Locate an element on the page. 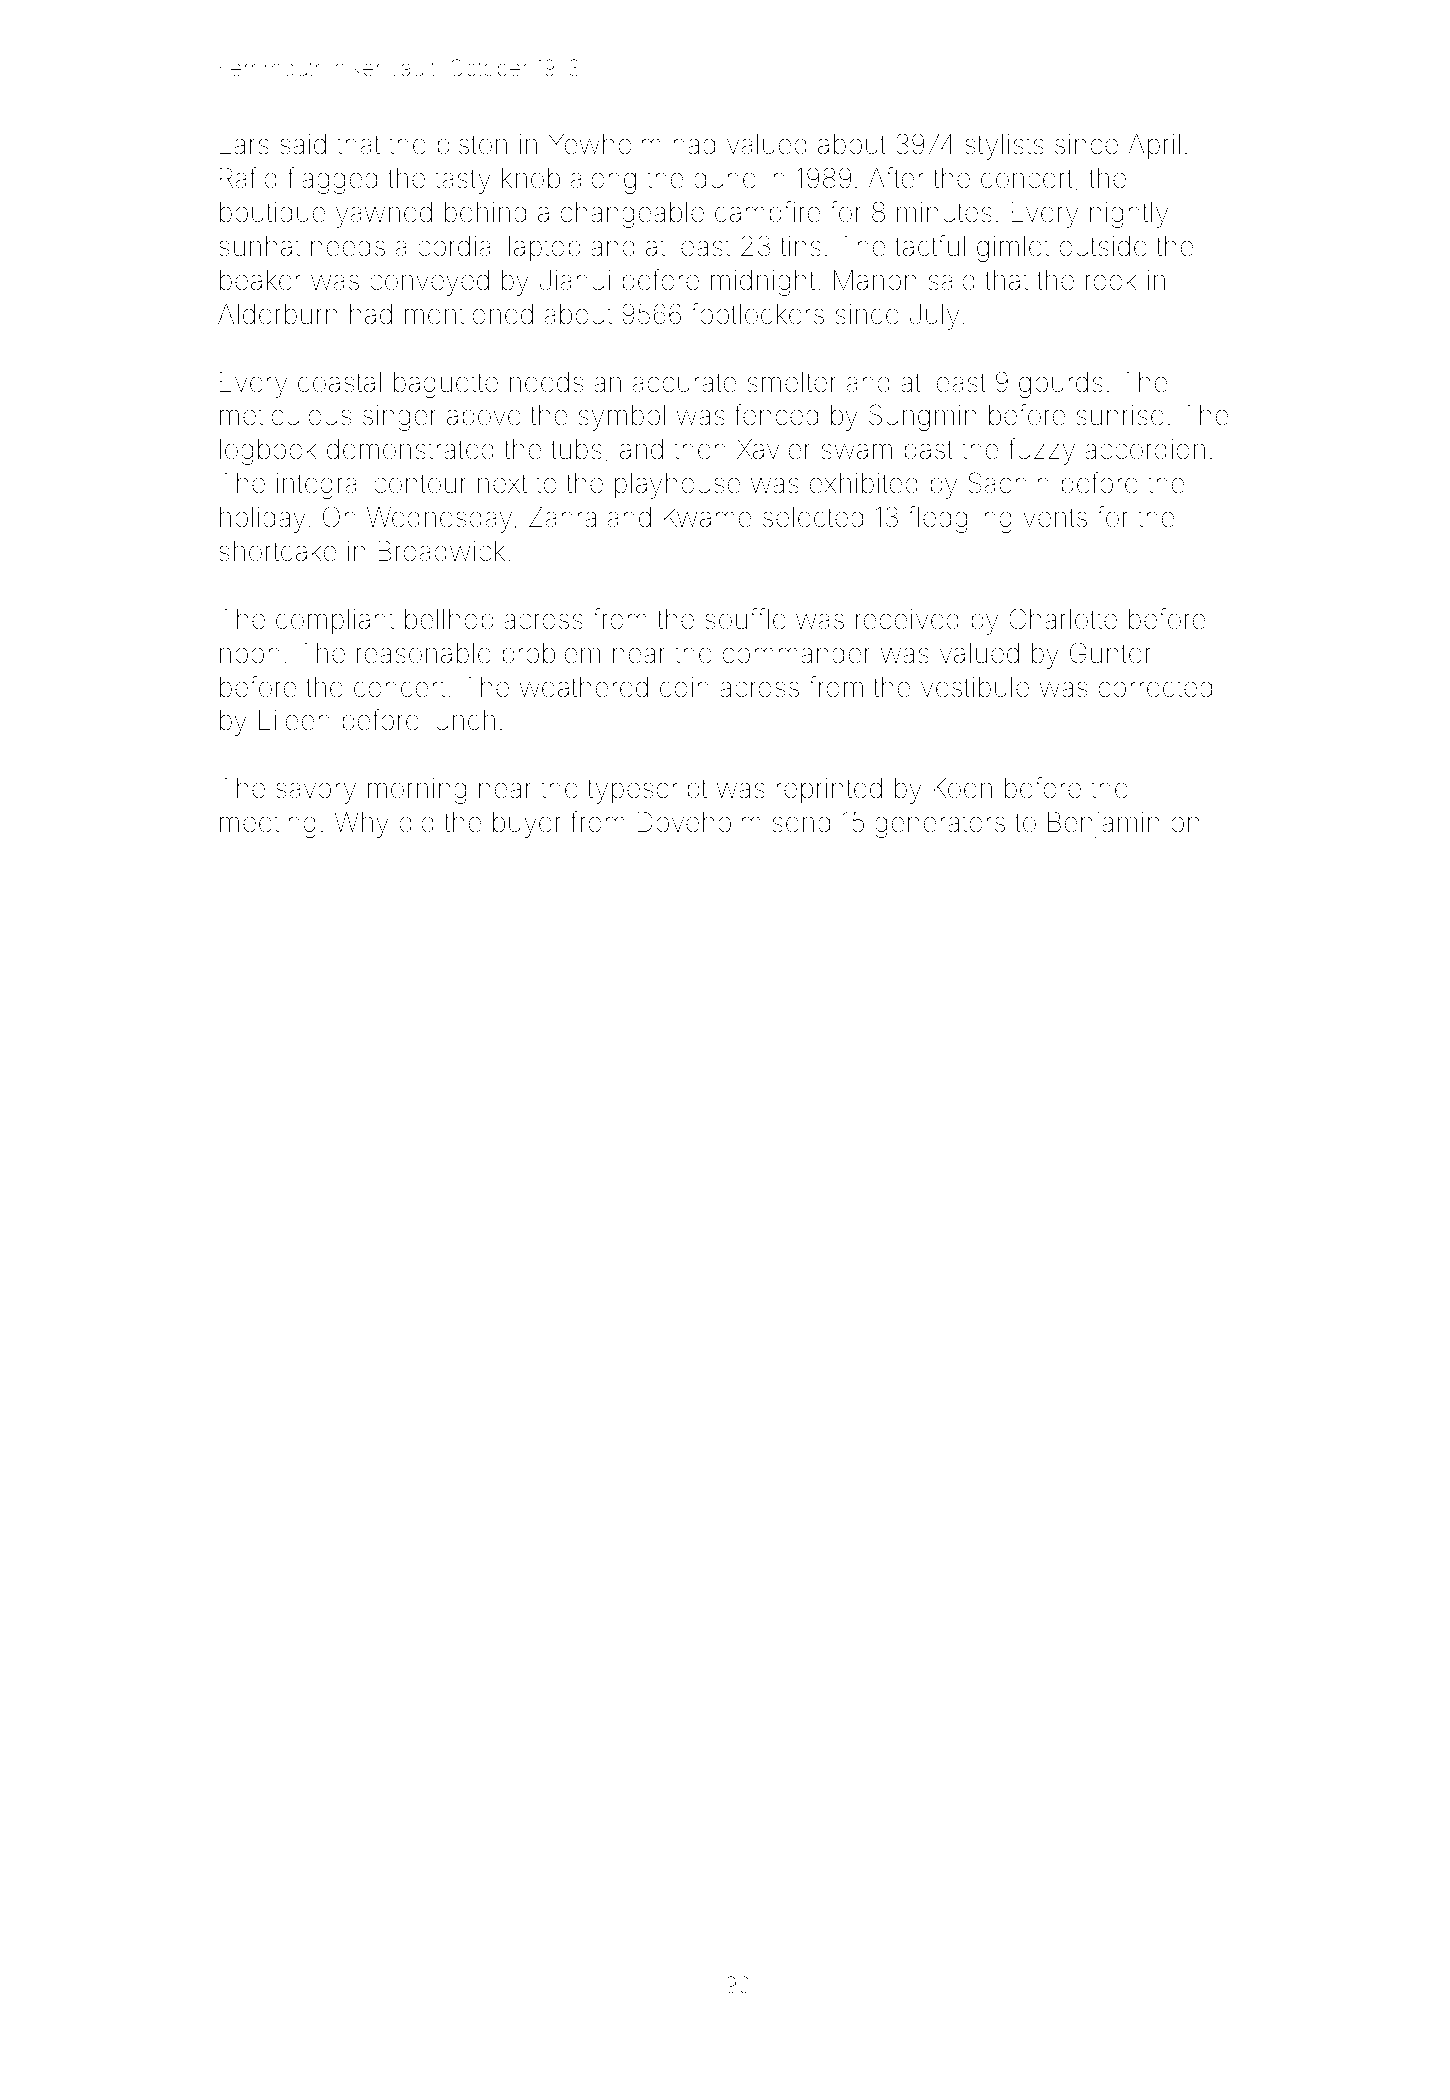  outside is located at coordinates (1103, 246).
